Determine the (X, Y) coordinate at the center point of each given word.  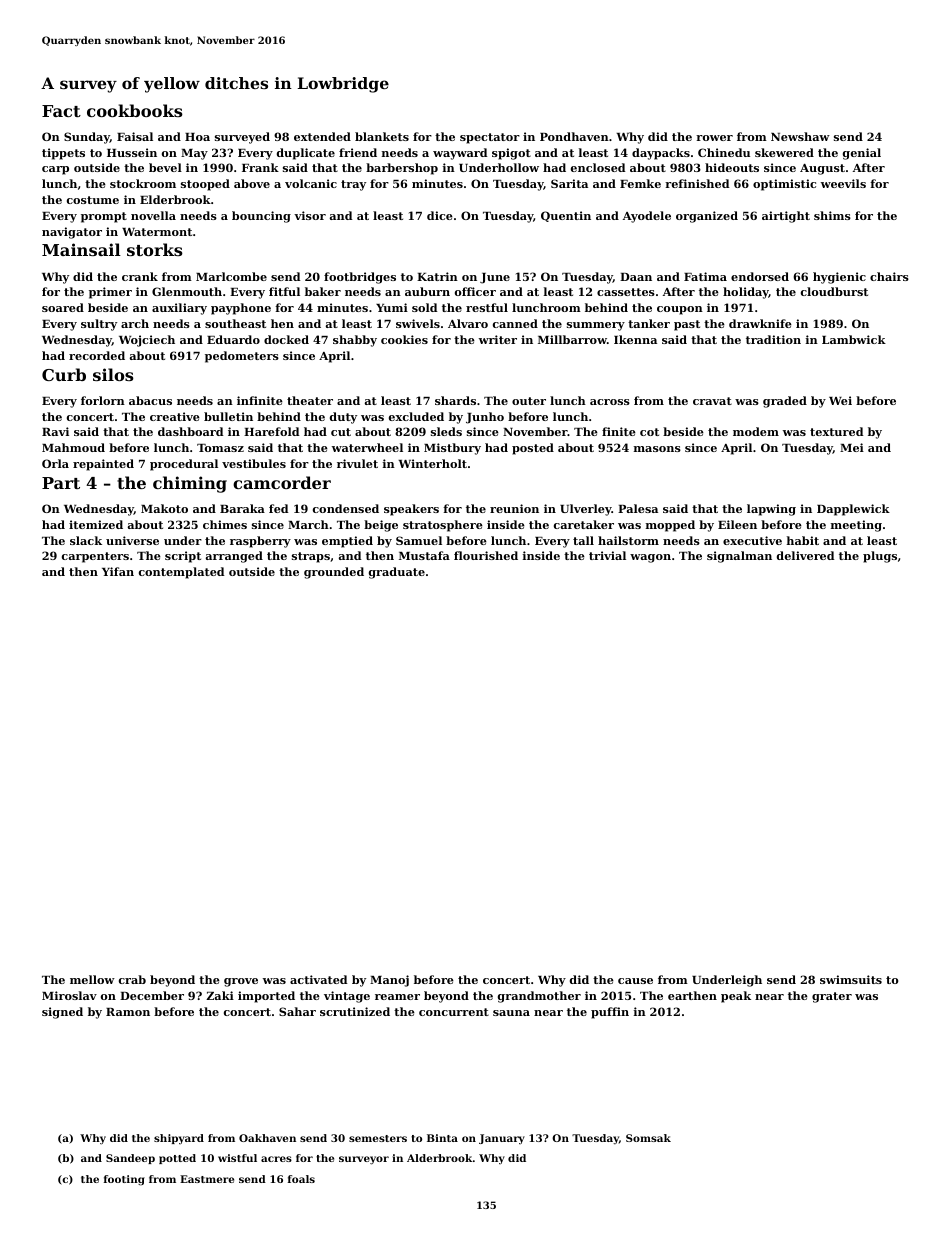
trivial (607, 555)
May (194, 154)
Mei (852, 447)
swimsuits (851, 979)
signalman (739, 557)
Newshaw (800, 136)
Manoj (389, 981)
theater (310, 400)
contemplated (182, 573)
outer (529, 401)
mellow (92, 979)
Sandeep (130, 1159)
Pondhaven (574, 136)
